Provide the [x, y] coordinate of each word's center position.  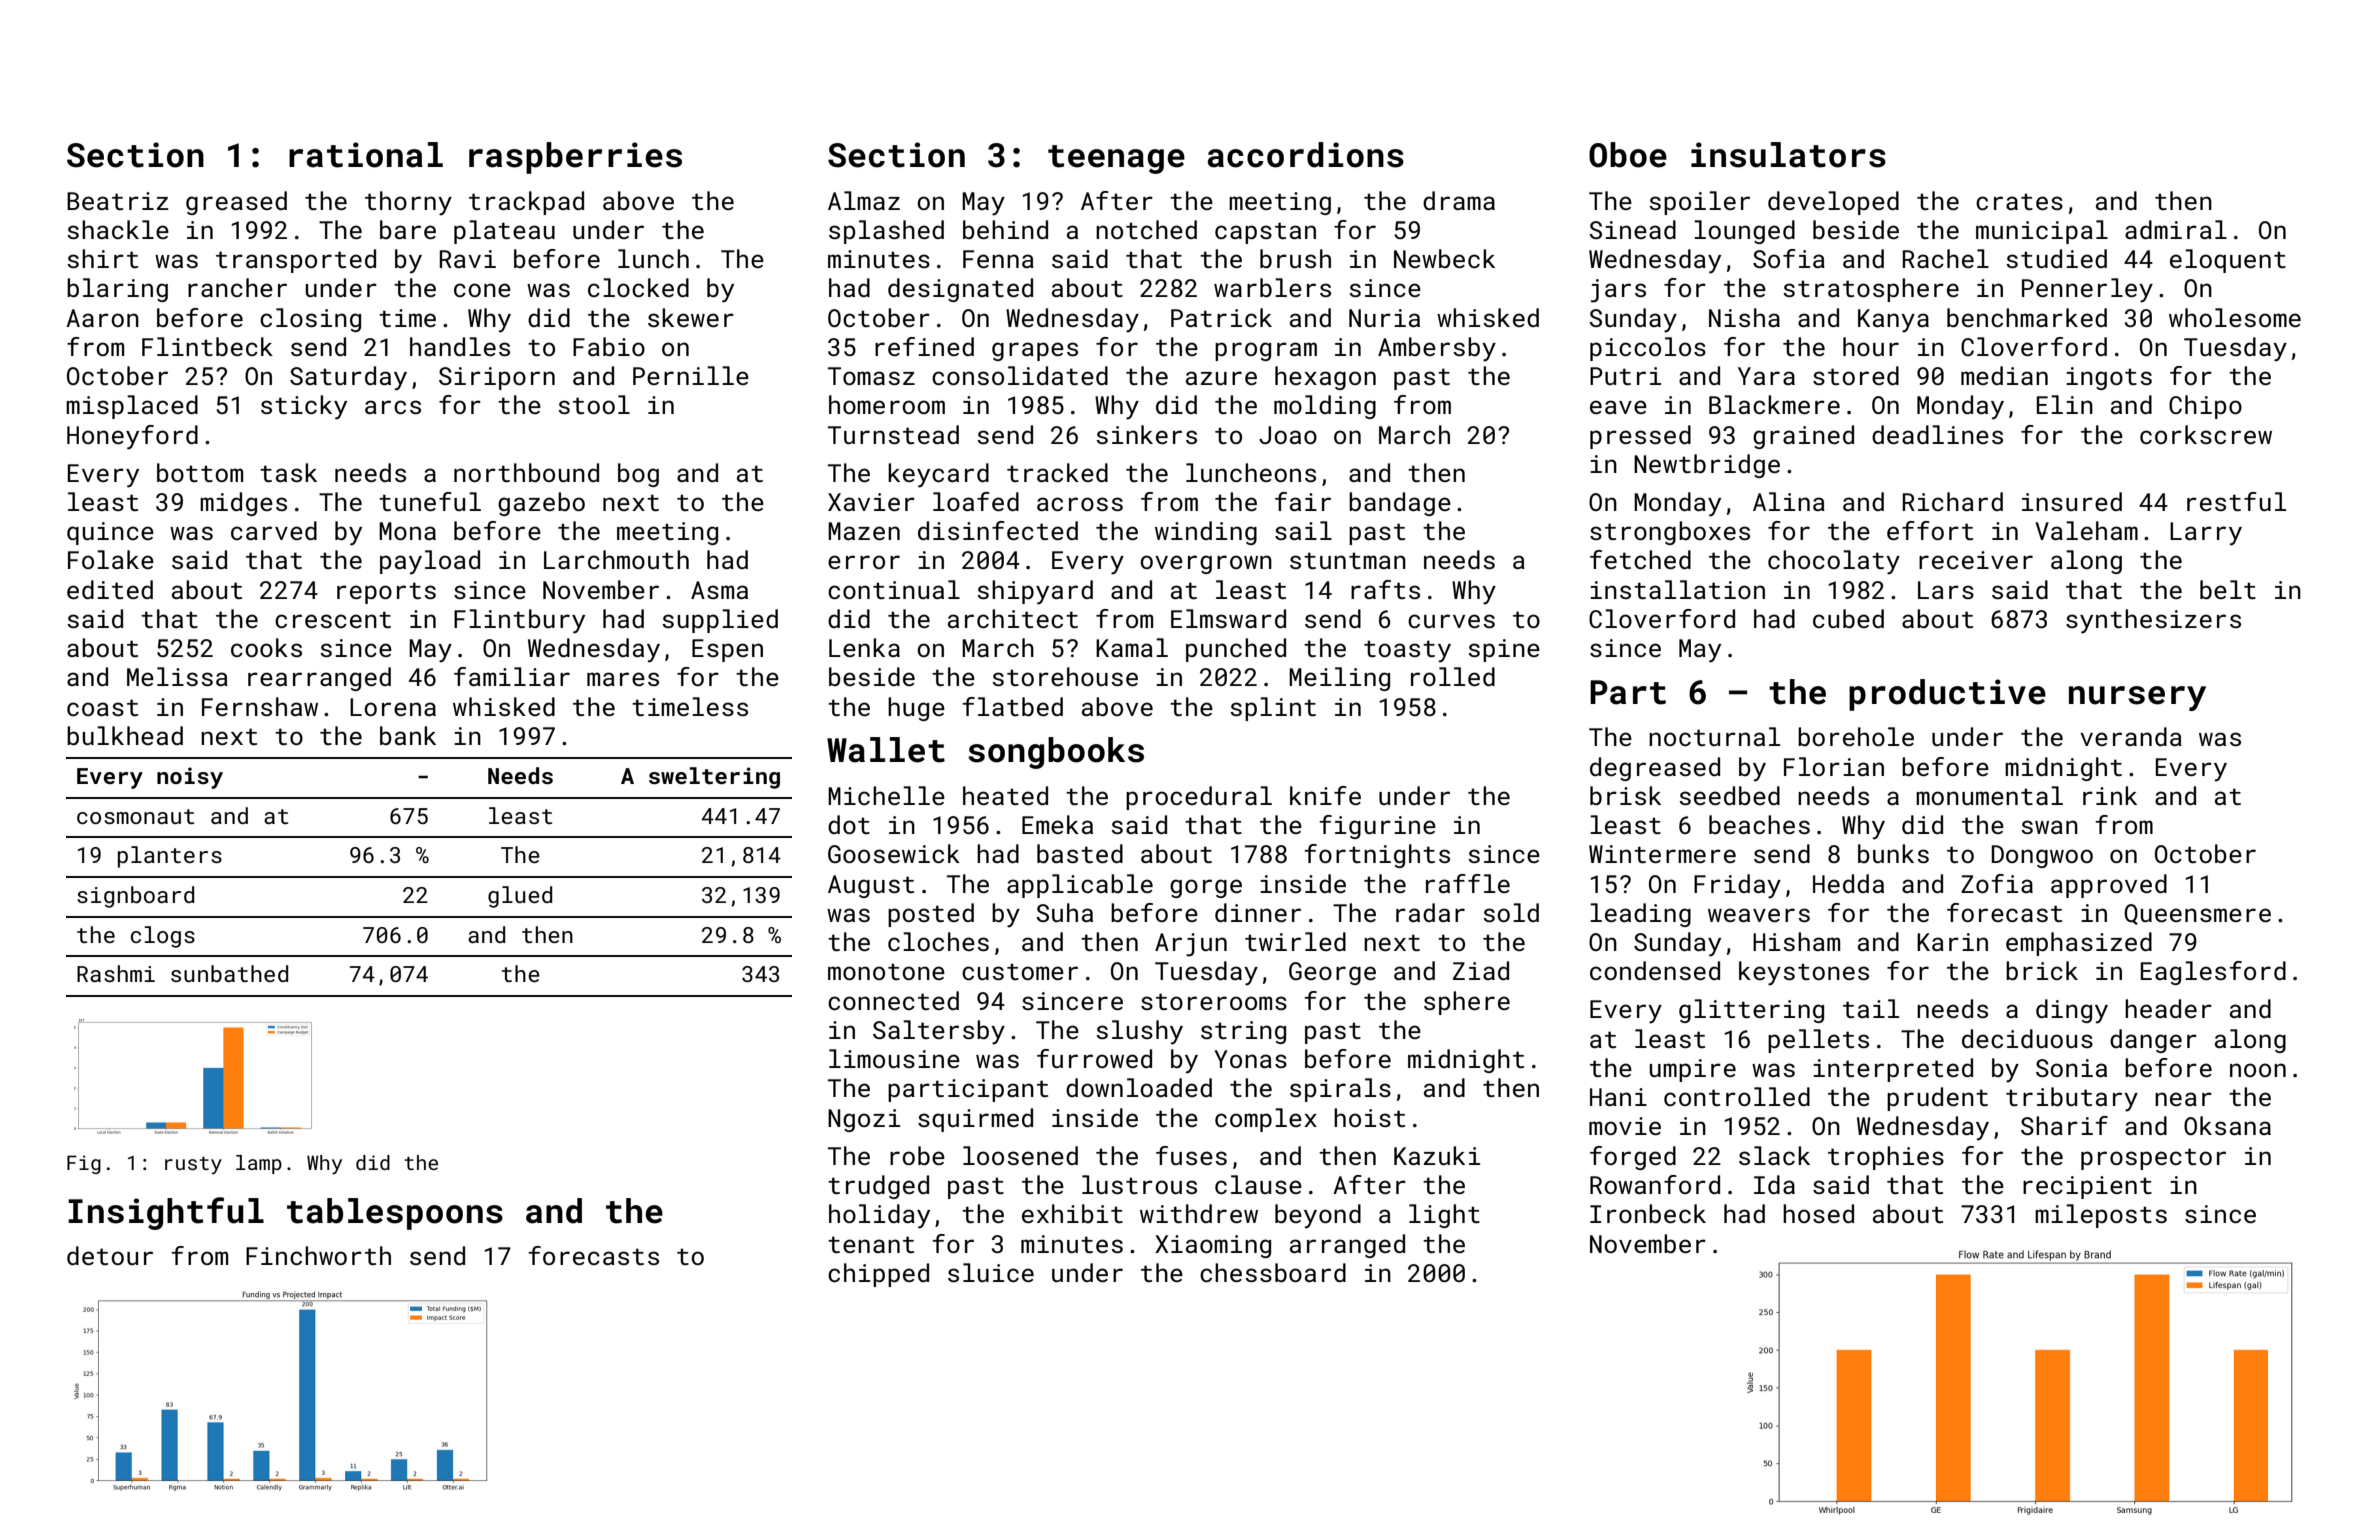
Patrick [1221, 317]
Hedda [1848, 883]
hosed [1818, 1213]
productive [1947, 695]
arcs [393, 407]
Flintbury [519, 621]
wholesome [2235, 317]
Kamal [1132, 647]
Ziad [1481, 970]
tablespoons [395, 1214]
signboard [135, 897]
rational [366, 155]
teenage [1116, 159]
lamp [259, 1164]
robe [917, 1155]
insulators [1788, 155]
